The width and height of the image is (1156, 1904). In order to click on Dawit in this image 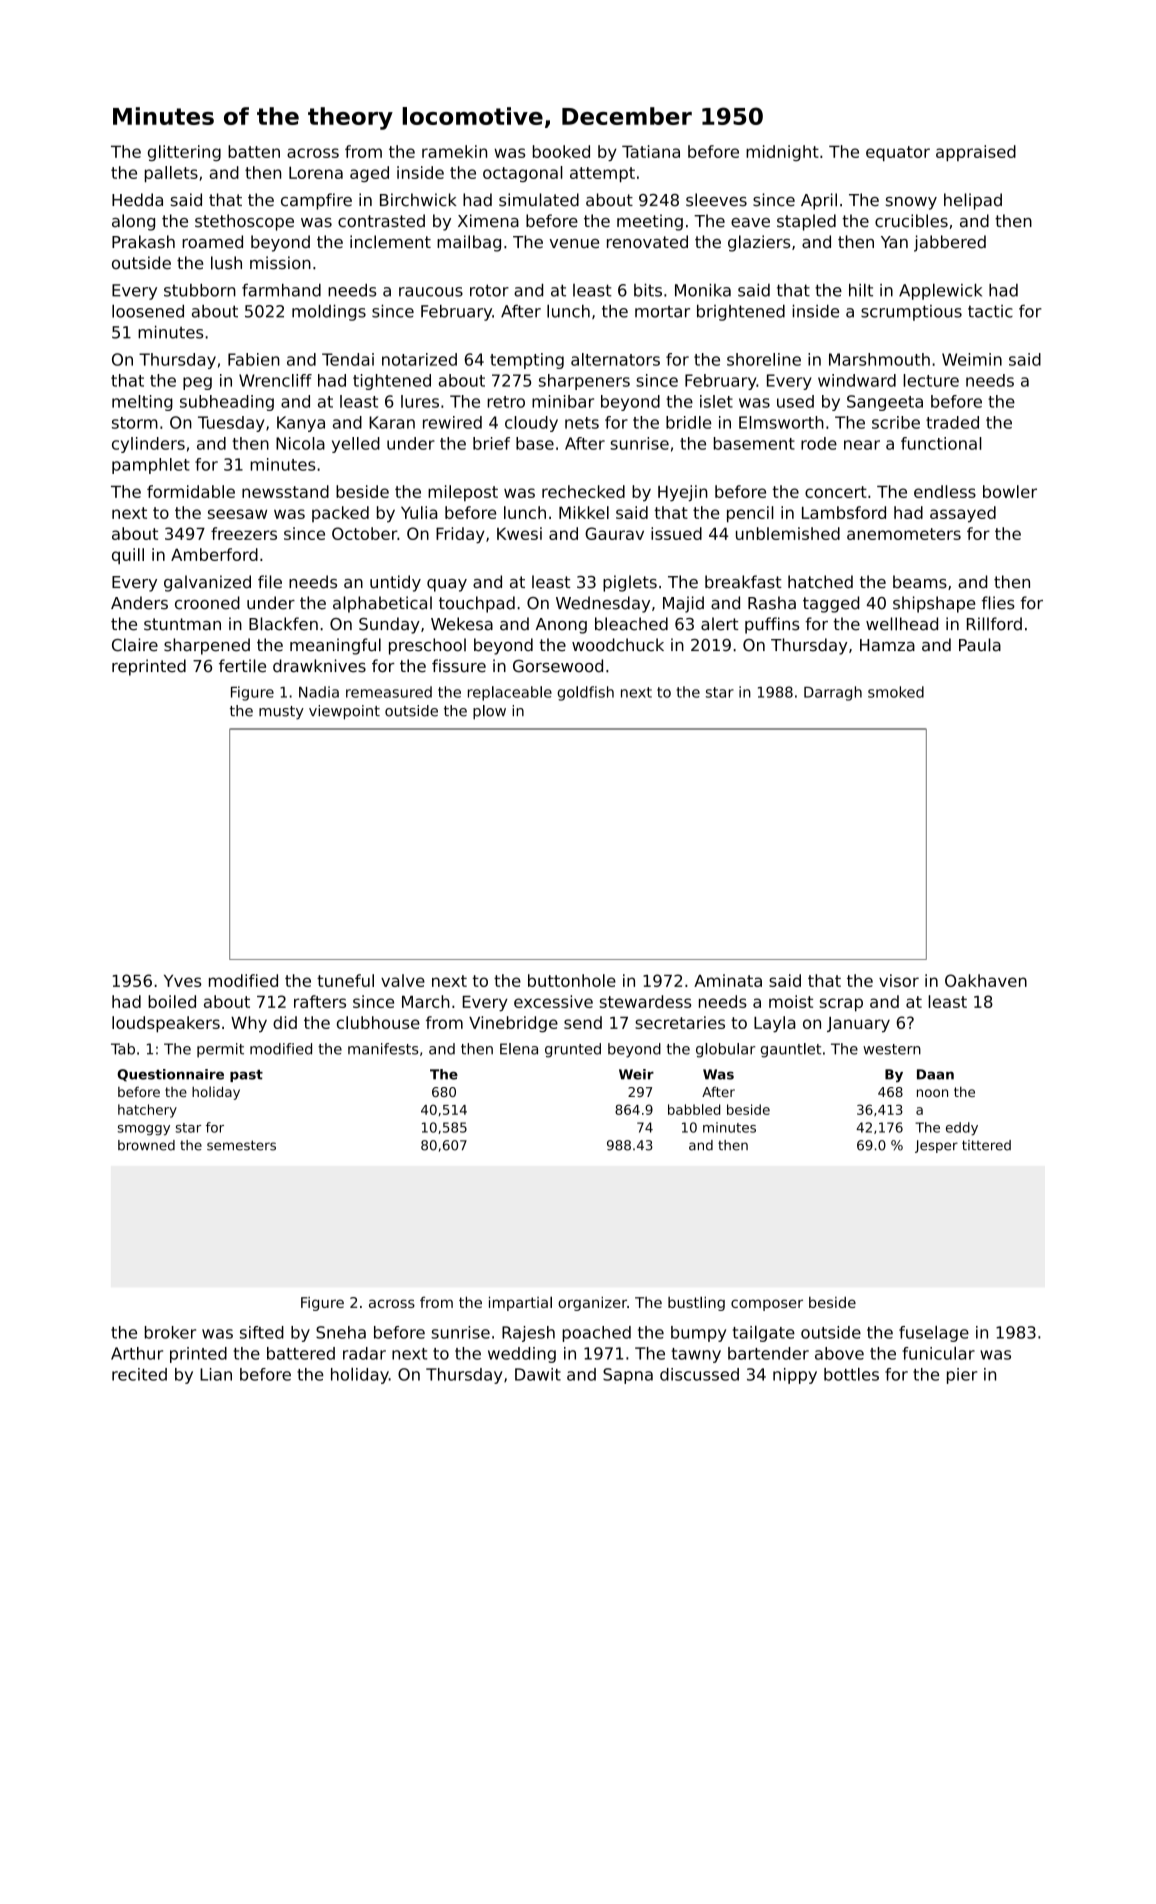, I will do `click(538, 1374)`.
